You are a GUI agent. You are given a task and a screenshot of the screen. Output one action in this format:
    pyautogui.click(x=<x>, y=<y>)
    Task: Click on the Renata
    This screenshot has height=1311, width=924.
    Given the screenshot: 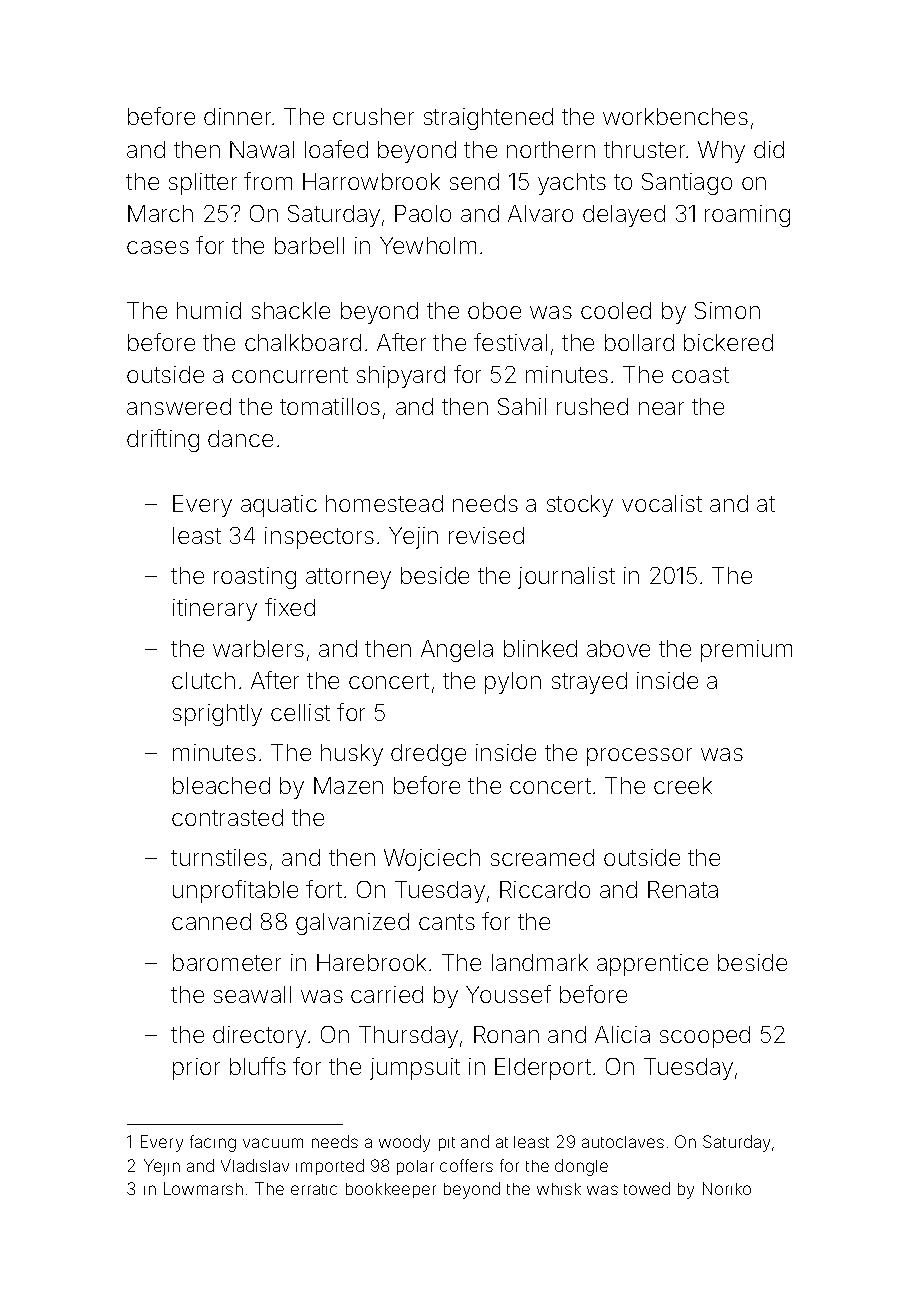 What is the action you would take?
    pyautogui.click(x=683, y=889)
